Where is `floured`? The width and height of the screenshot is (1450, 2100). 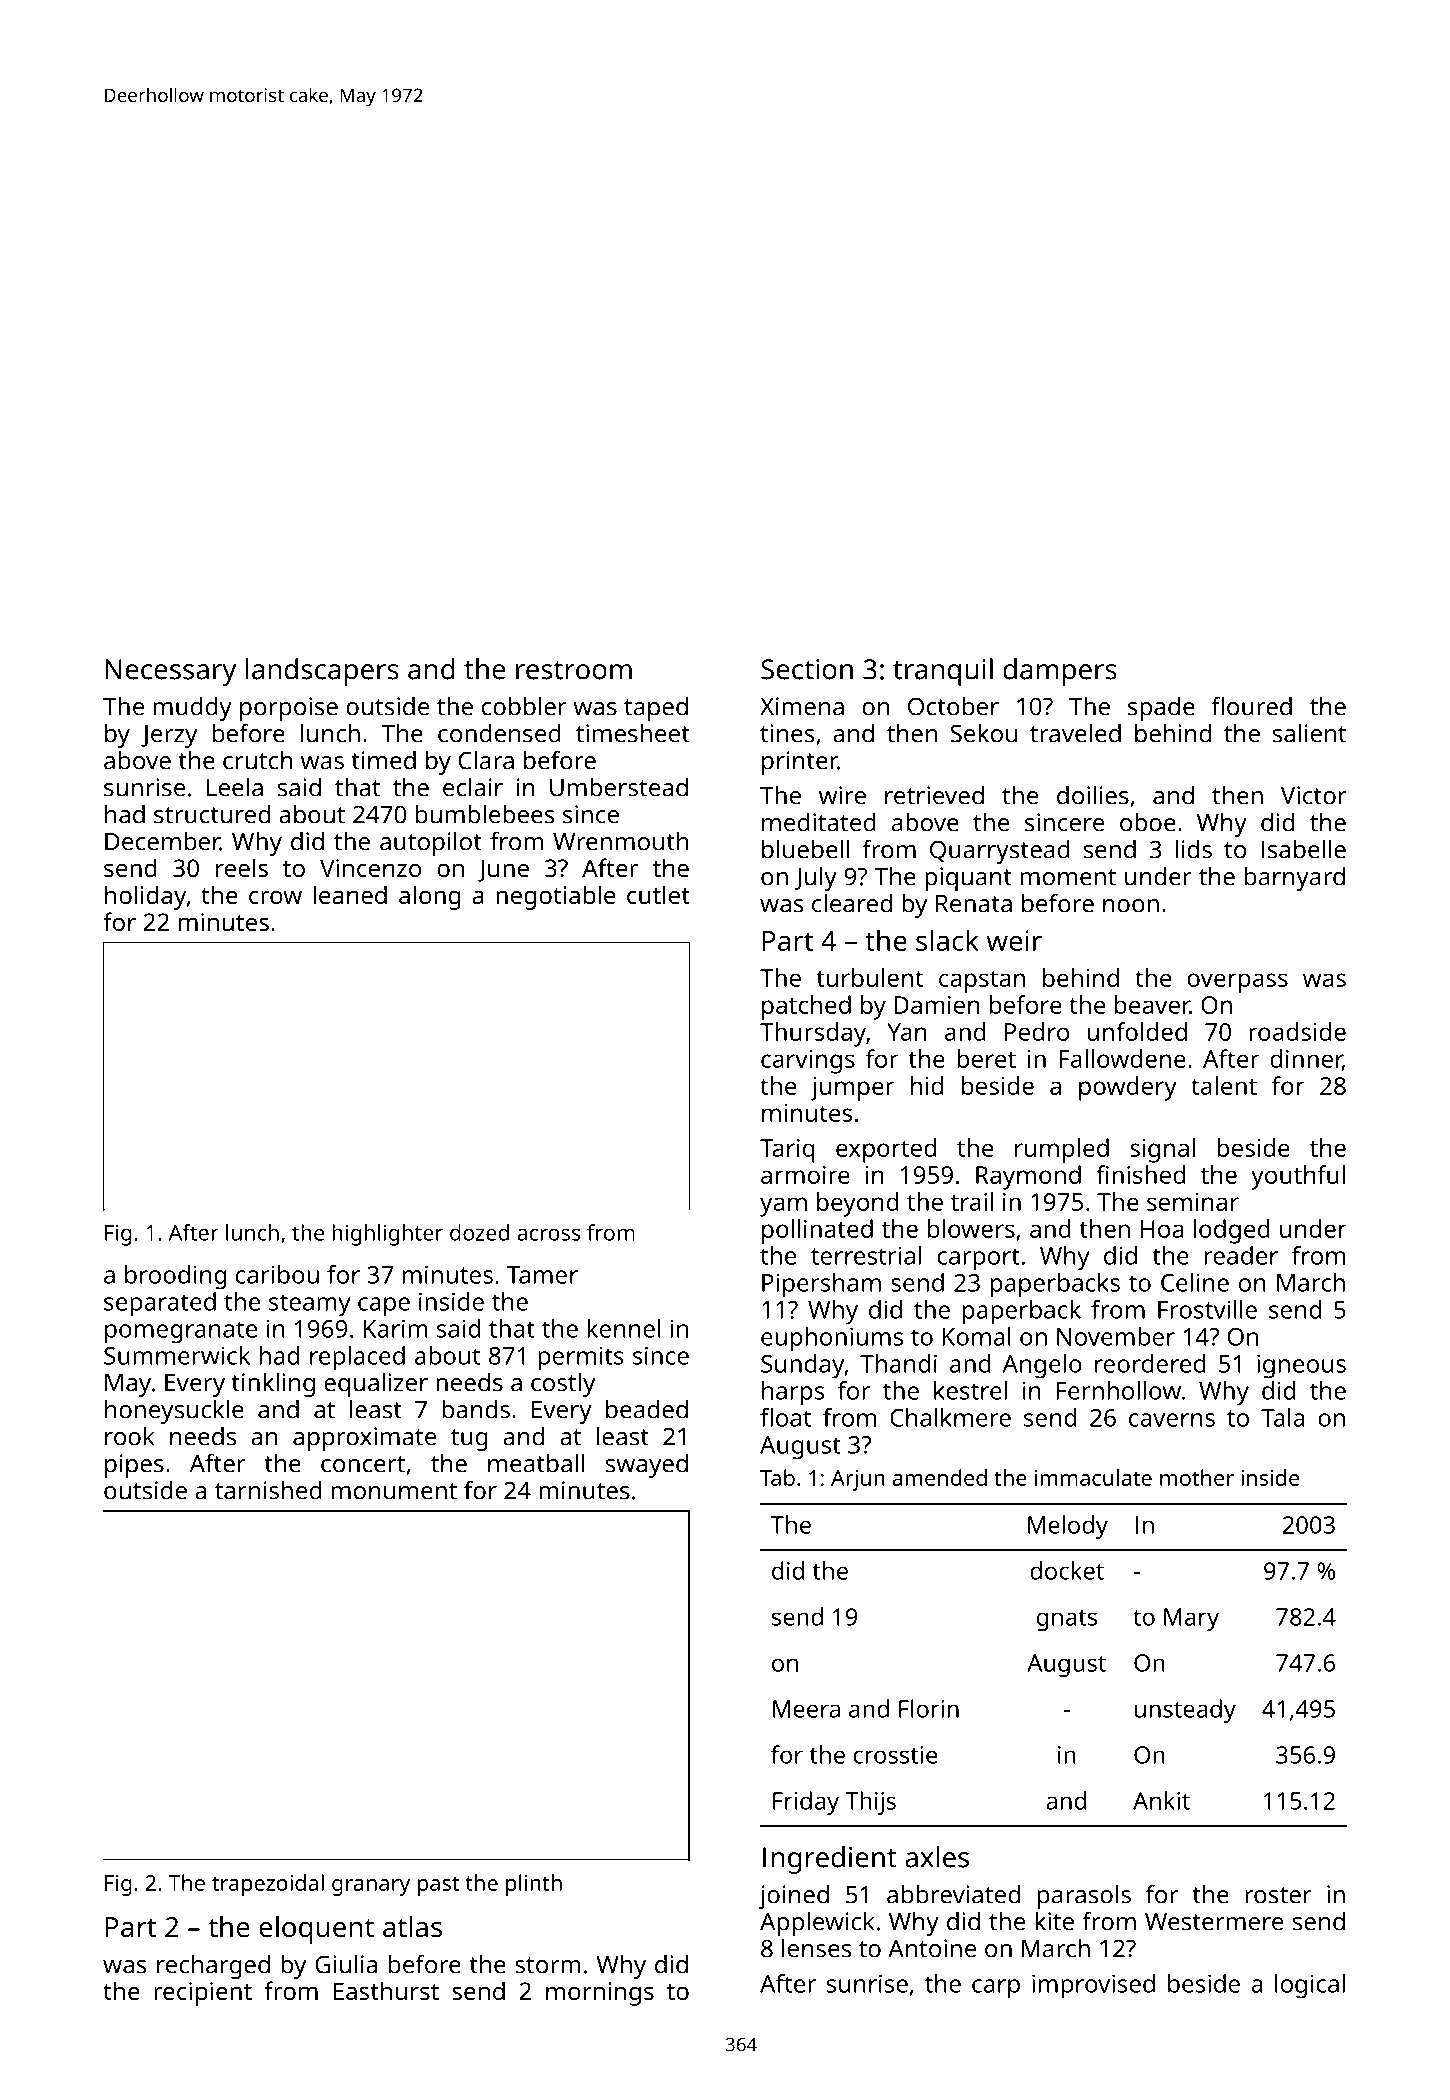 floured is located at coordinates (1251, 706).
